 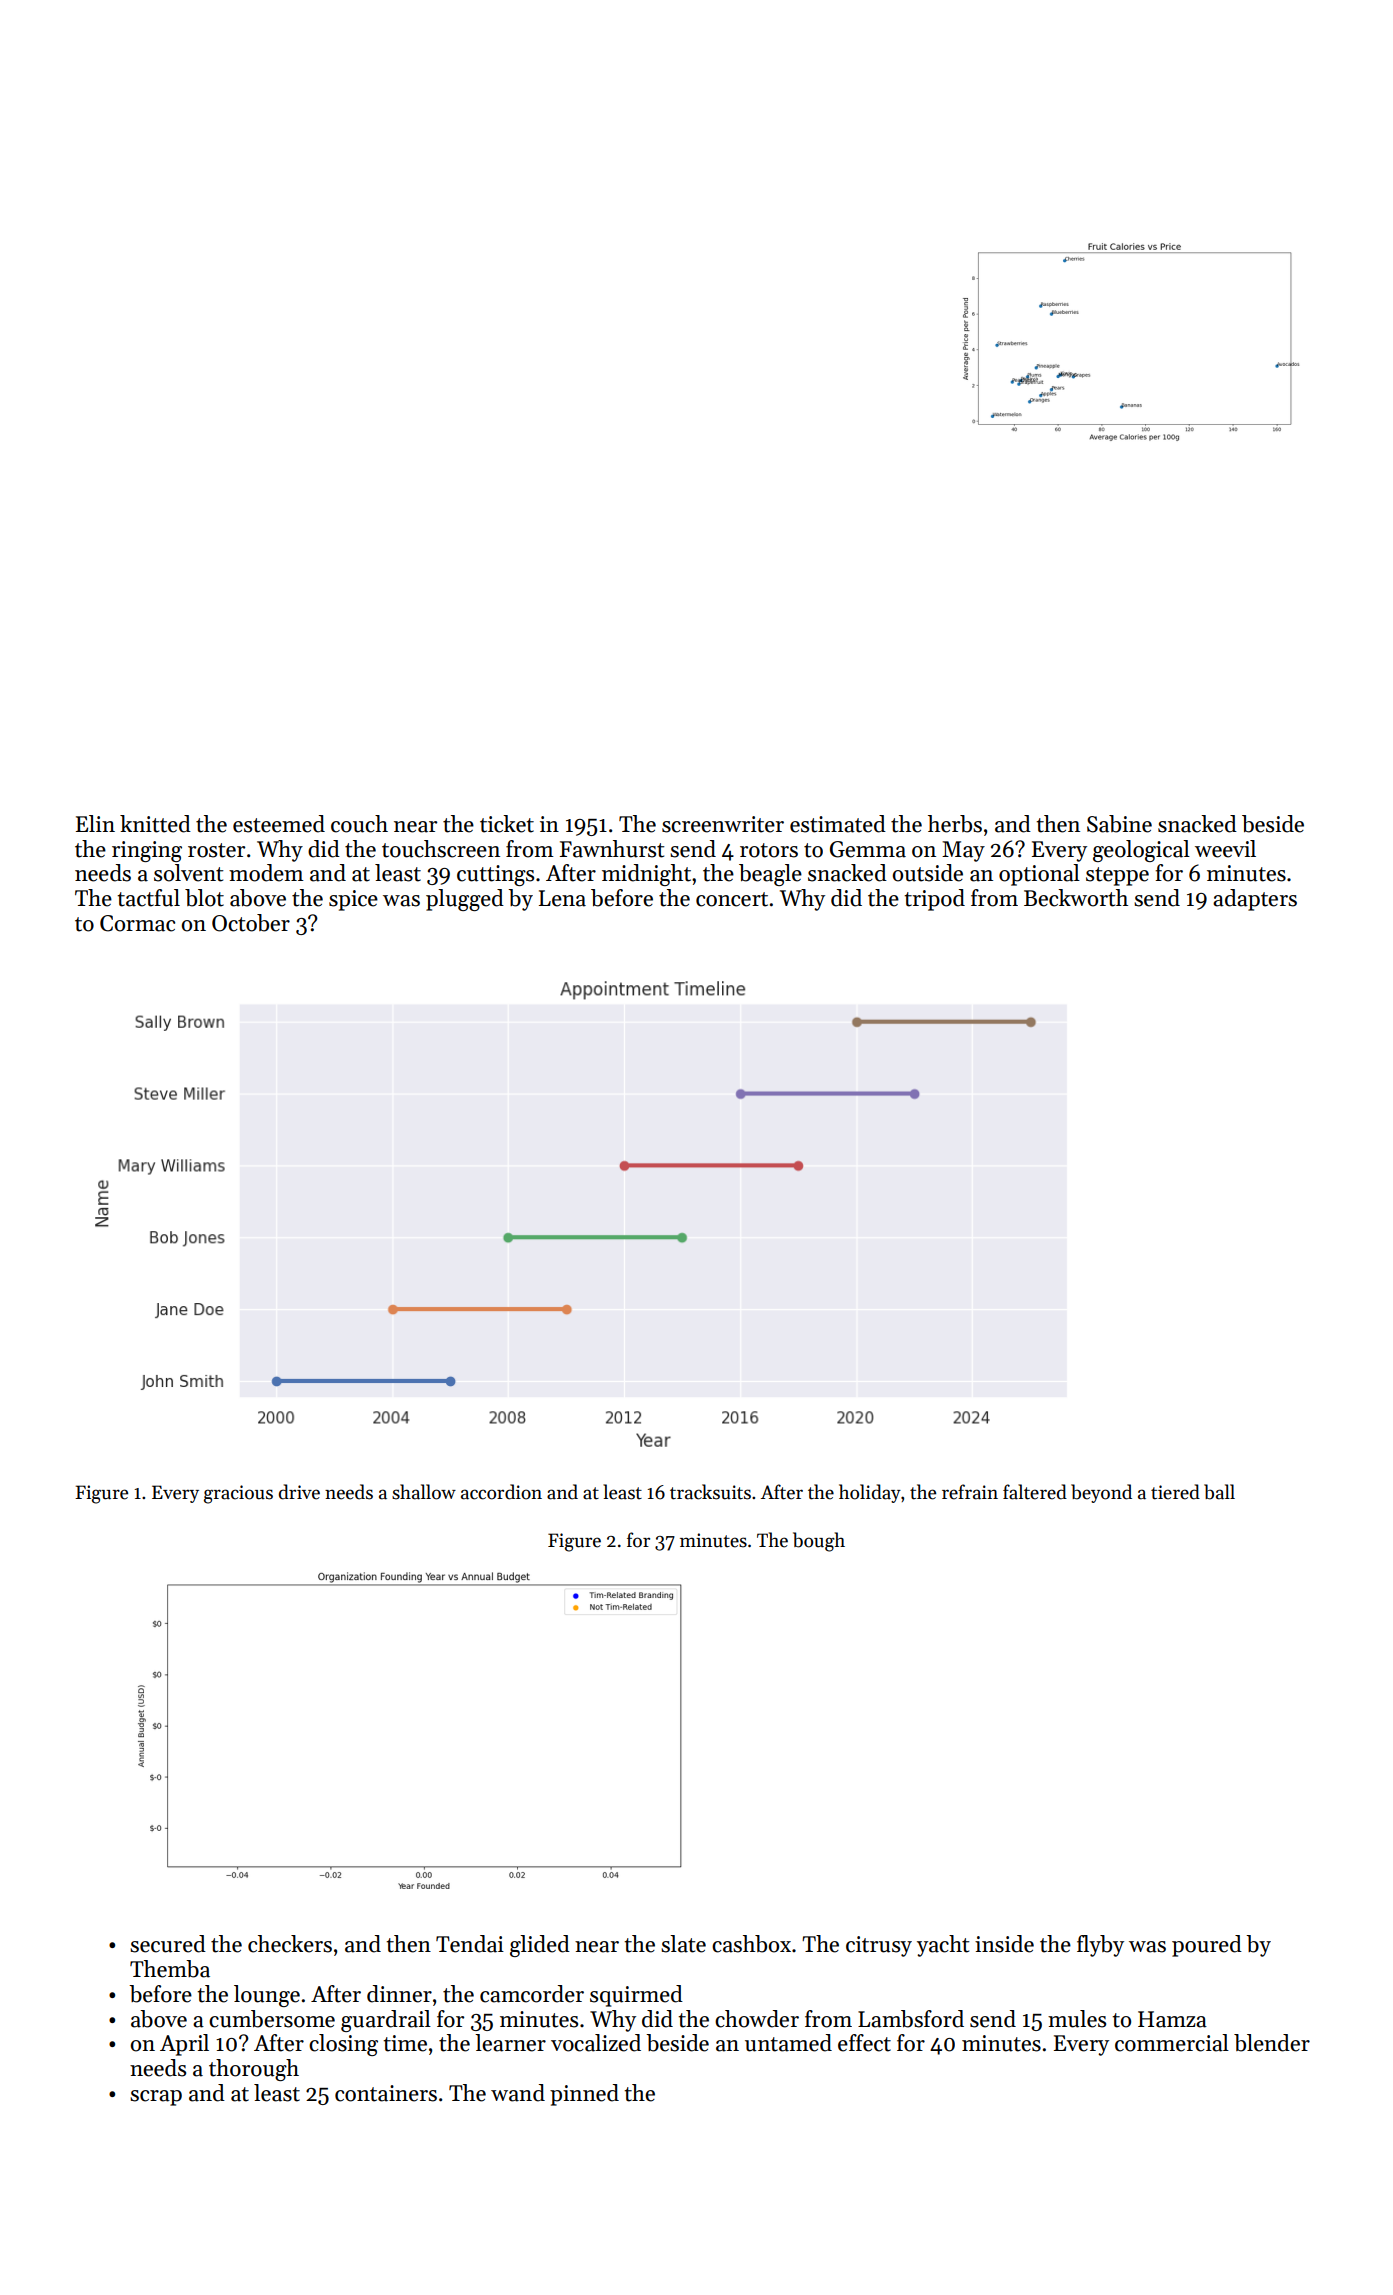 What do you see at coordinates (819, 1542) in the document?
I see `bough` at bounding box center [819, 1542].
